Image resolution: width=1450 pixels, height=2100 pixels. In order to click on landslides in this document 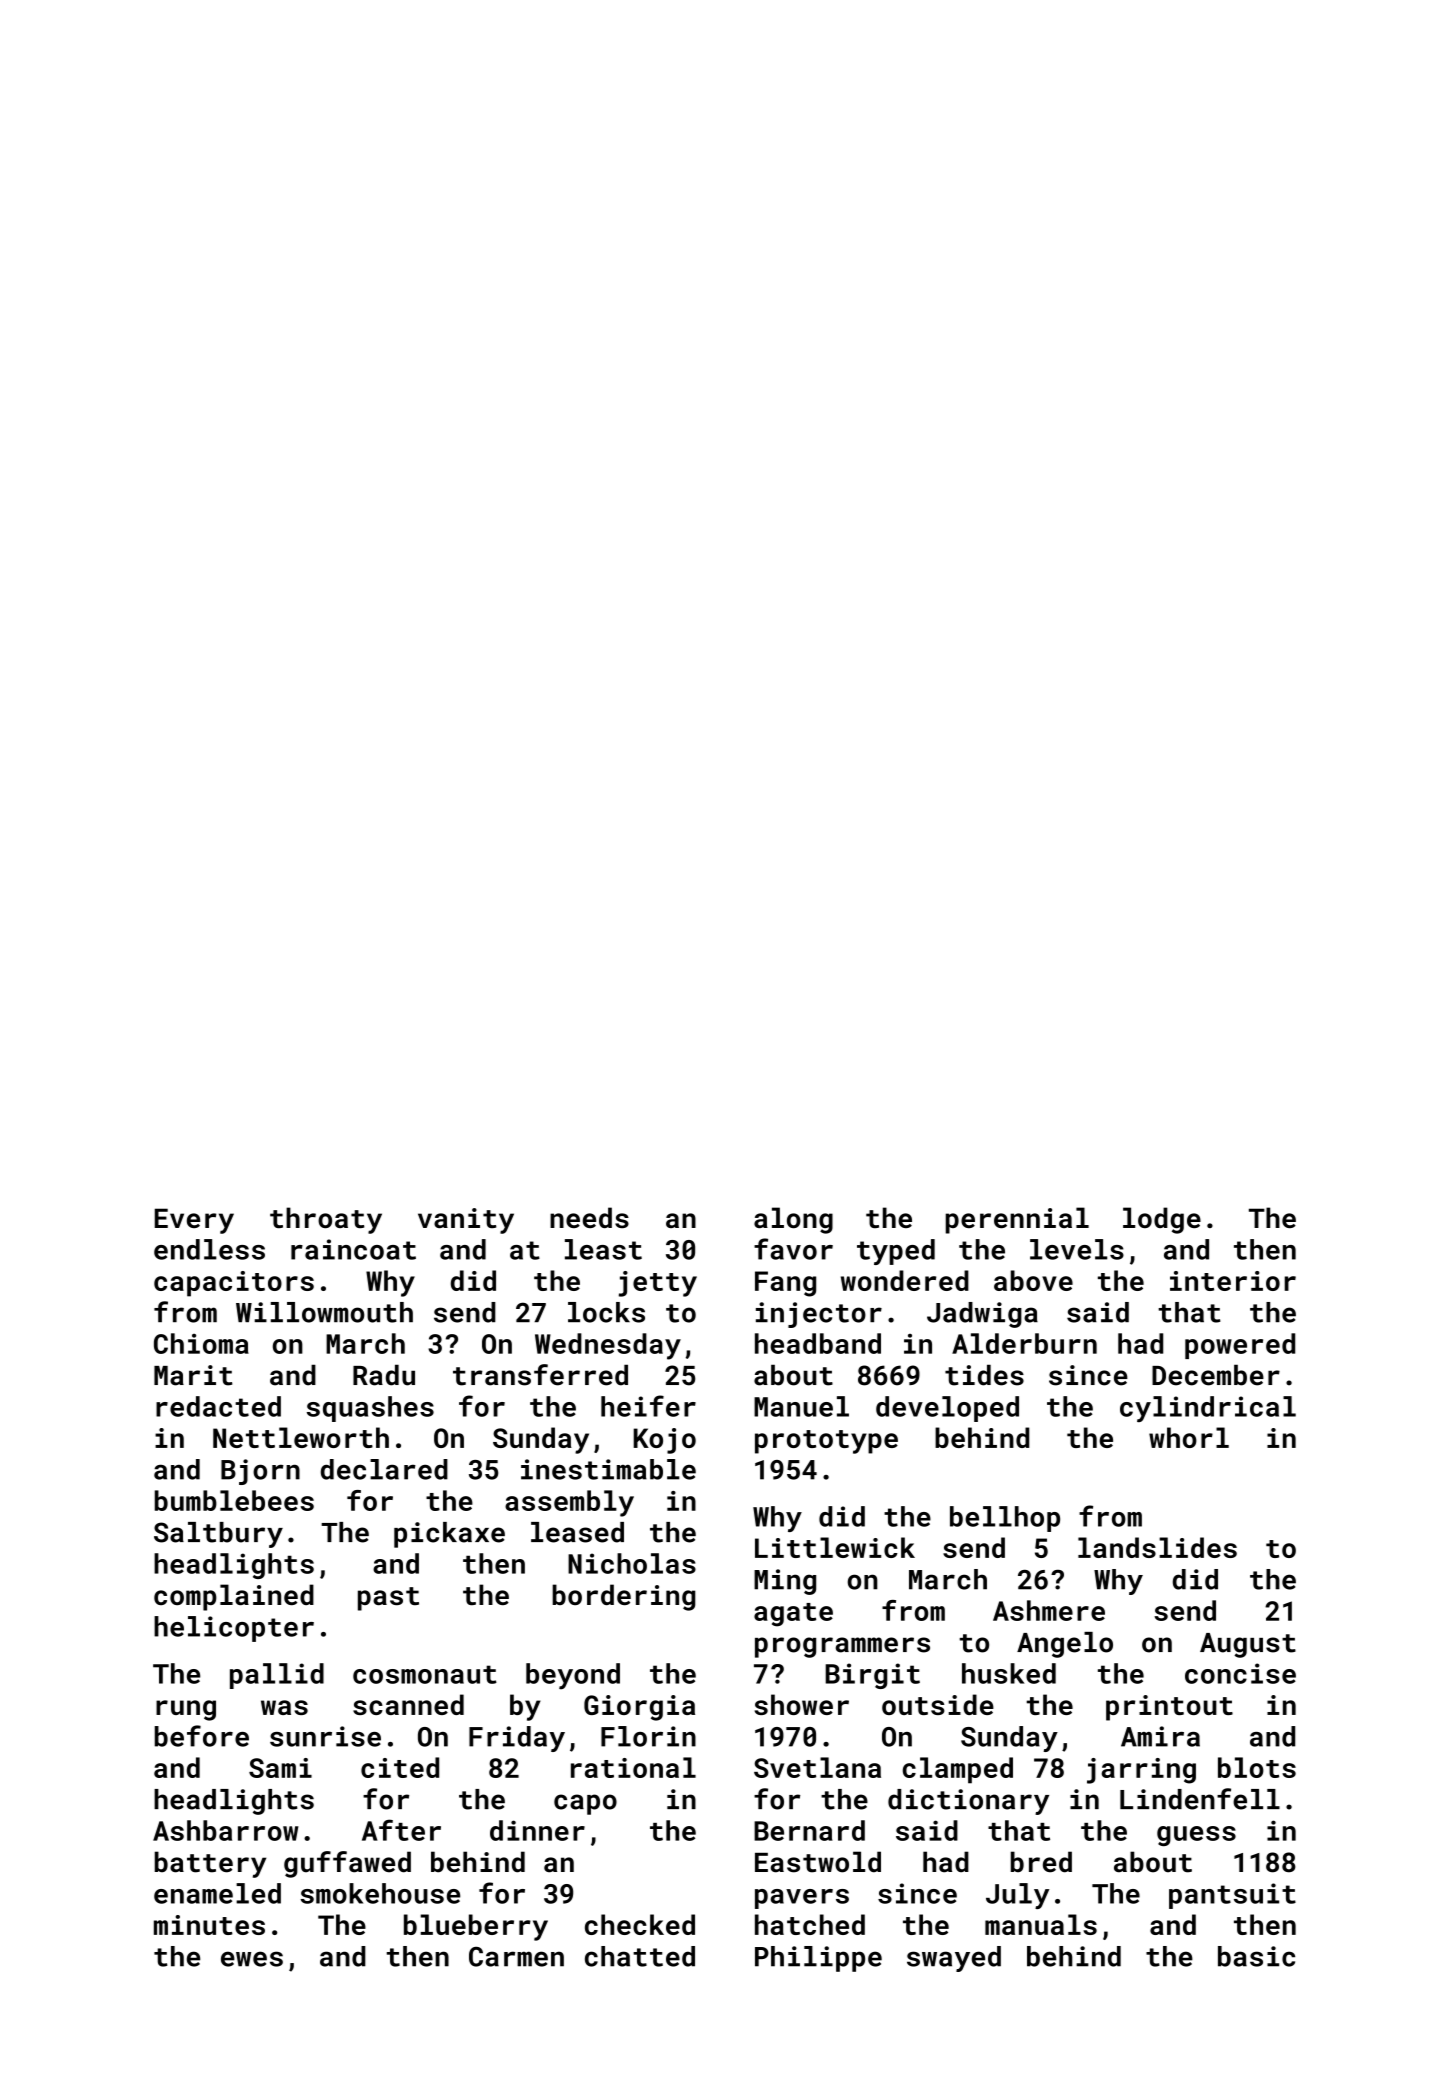, I will do `click(1157, 1547)`.
